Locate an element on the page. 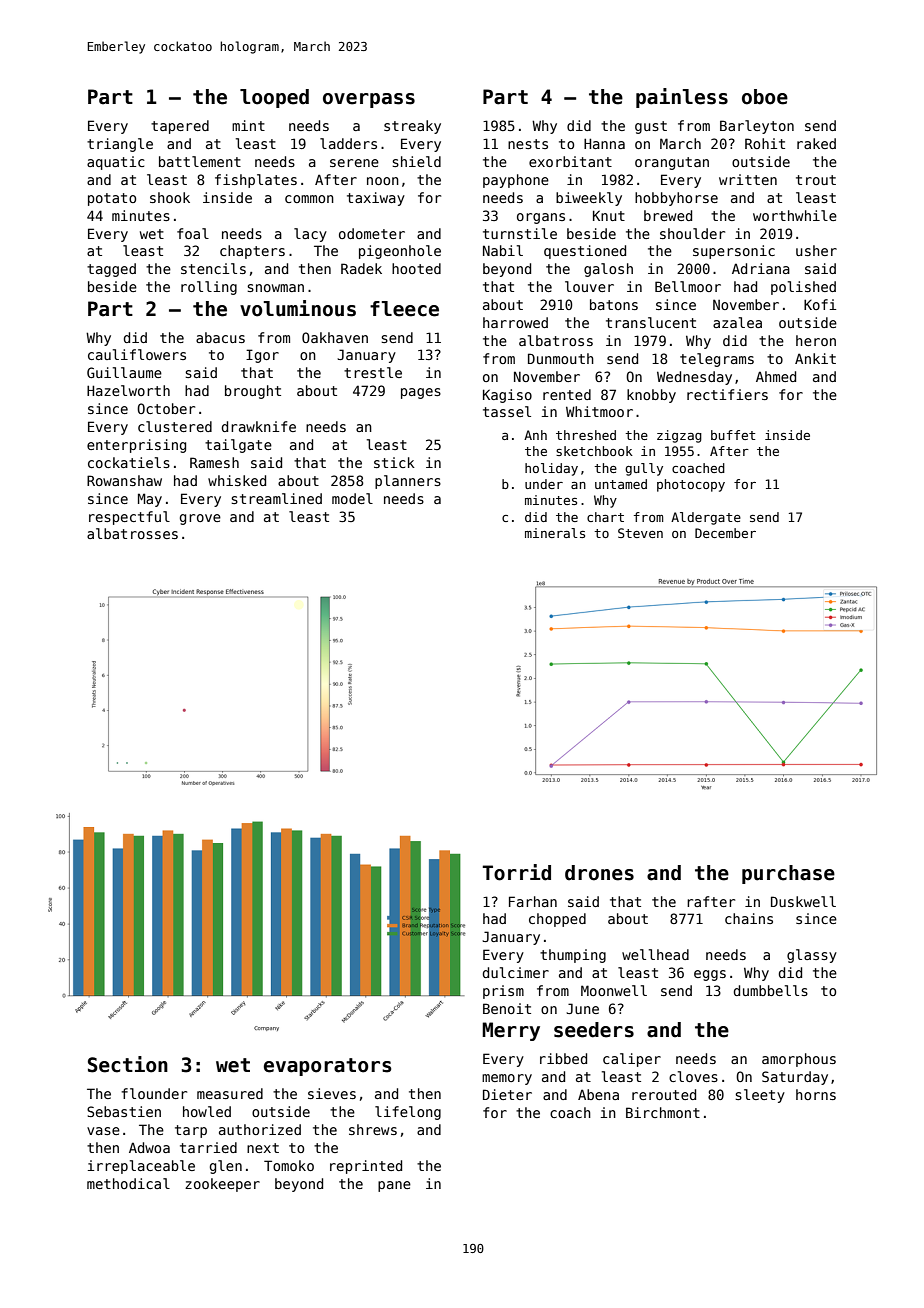  grove is located at coordinates (200, 519).
